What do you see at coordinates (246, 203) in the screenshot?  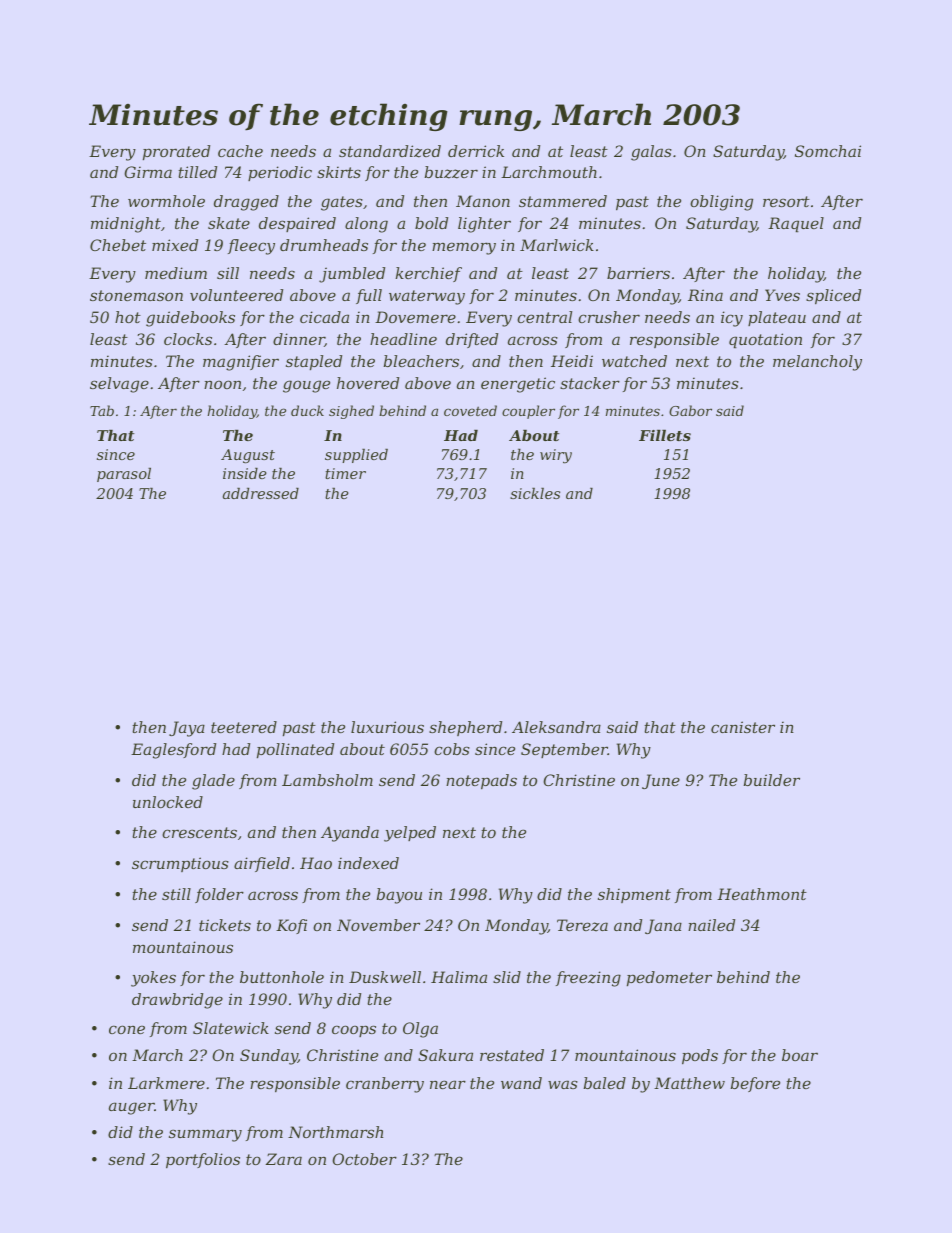 I see `dragged` at bounding box center [246, 203].
